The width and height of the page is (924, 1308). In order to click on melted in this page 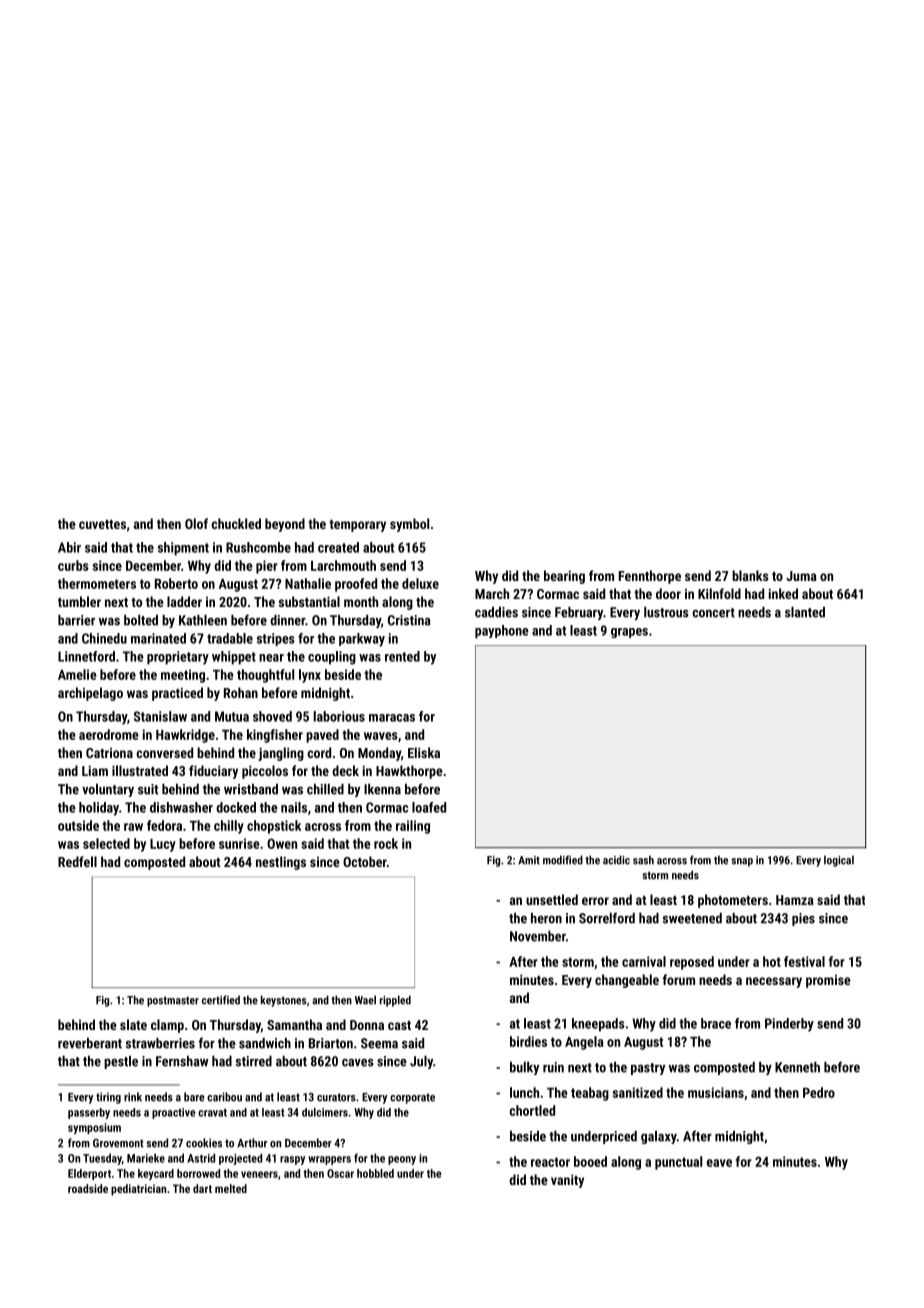, I will do `click(231, 1188)`.
